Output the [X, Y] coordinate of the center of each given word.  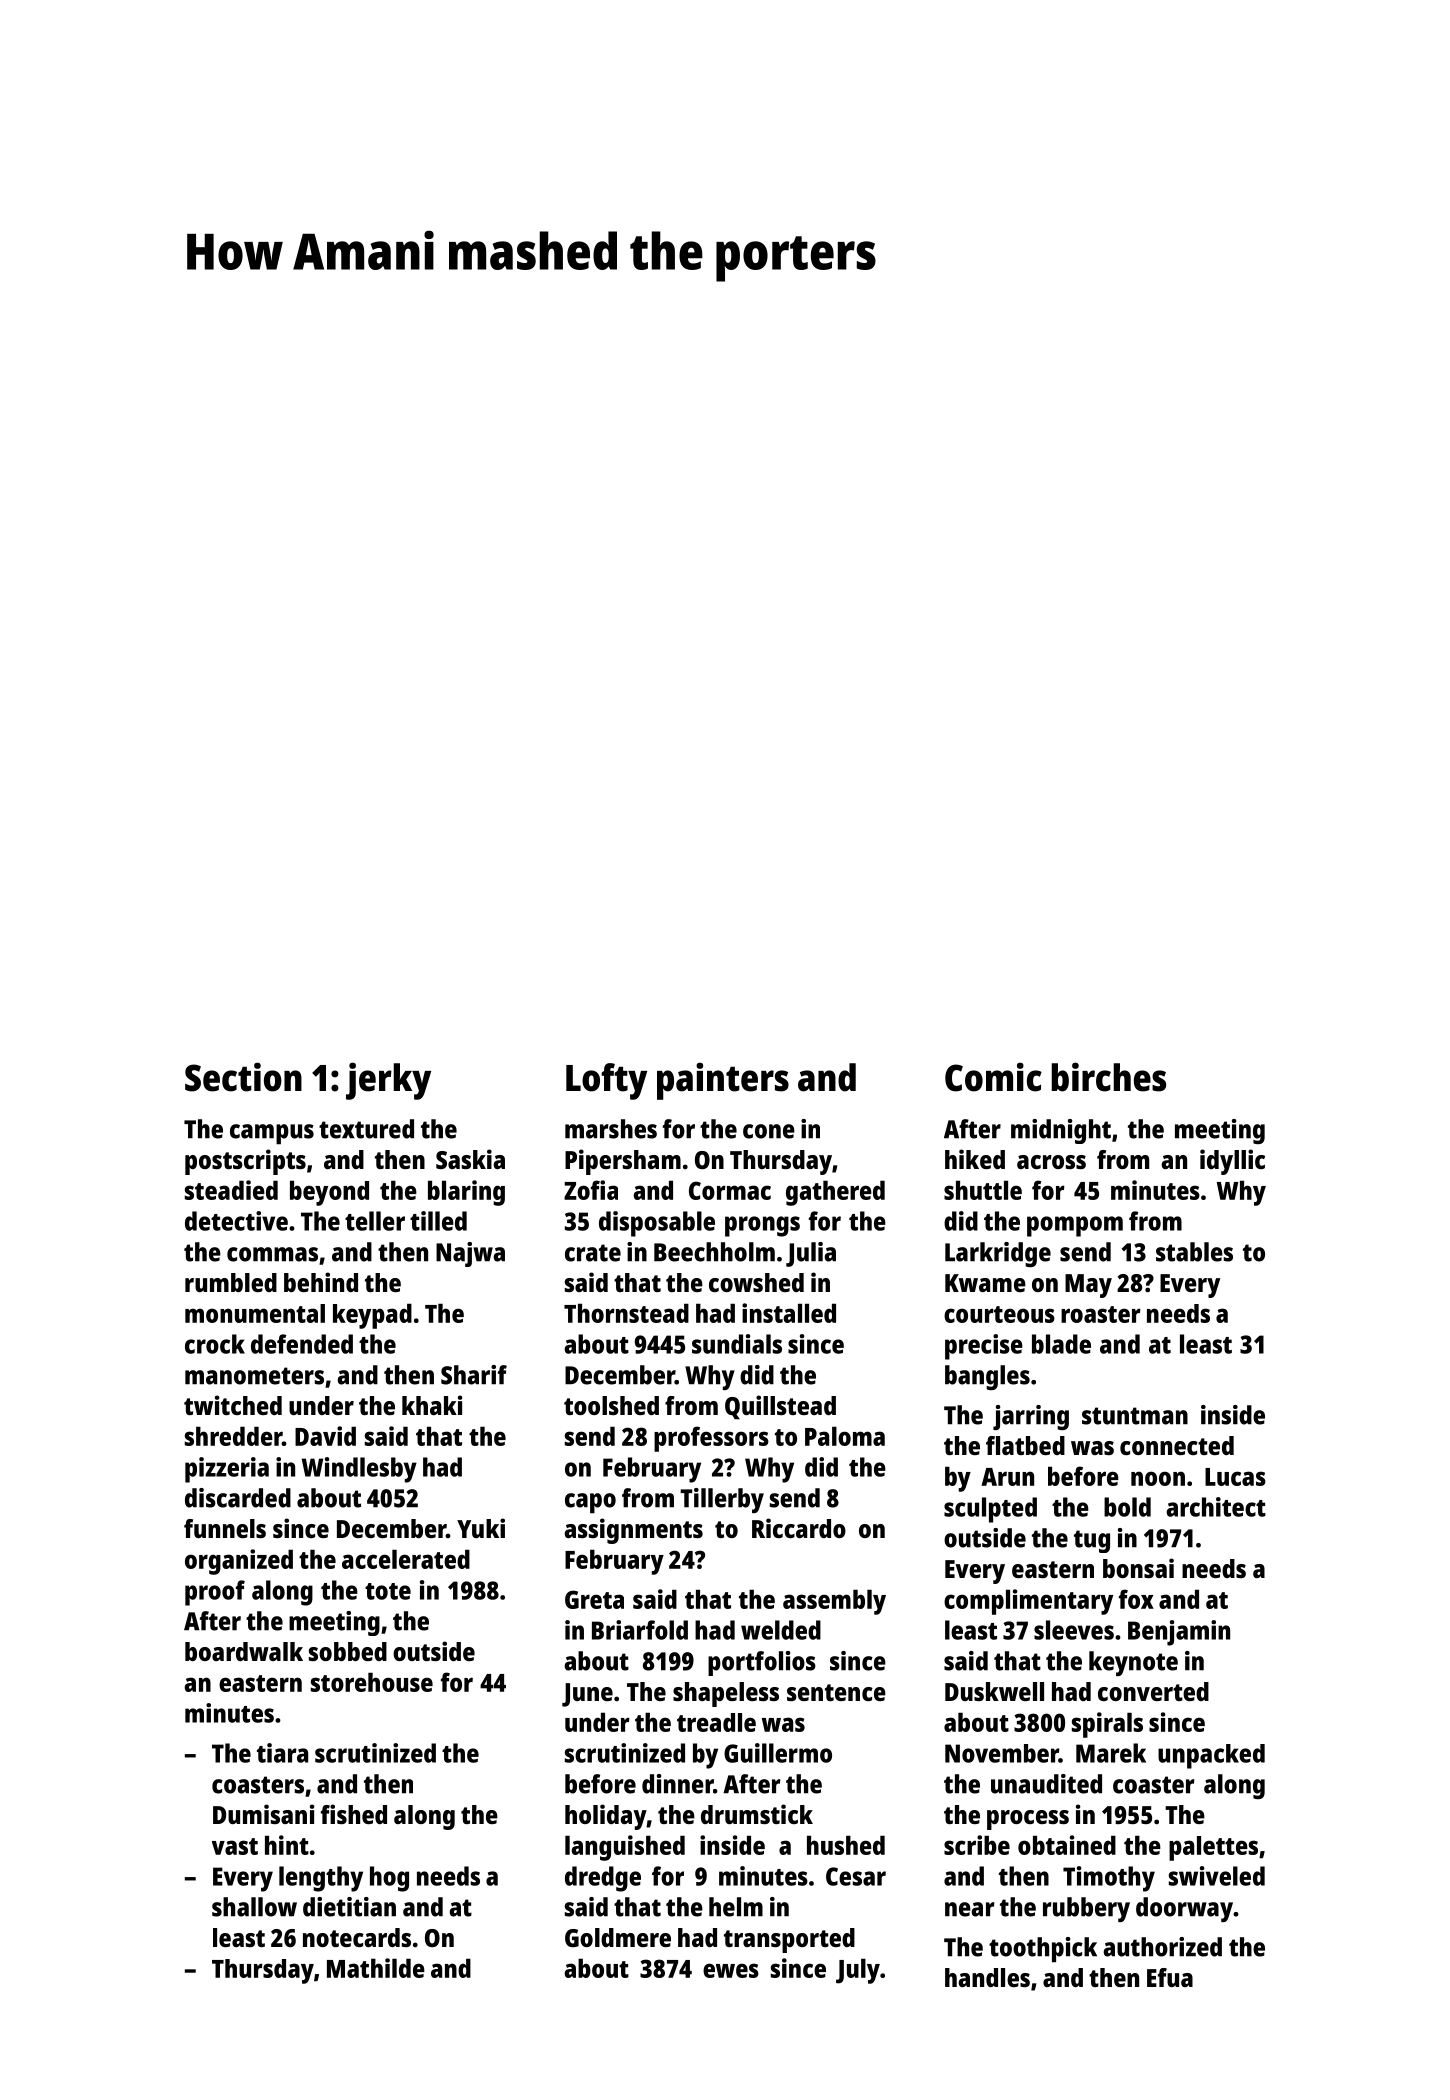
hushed [846, 1845]
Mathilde [376, 1968]
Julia [811, 1254]
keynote [1133, 1663]
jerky [388, 1081]
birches [1108, 1077]
